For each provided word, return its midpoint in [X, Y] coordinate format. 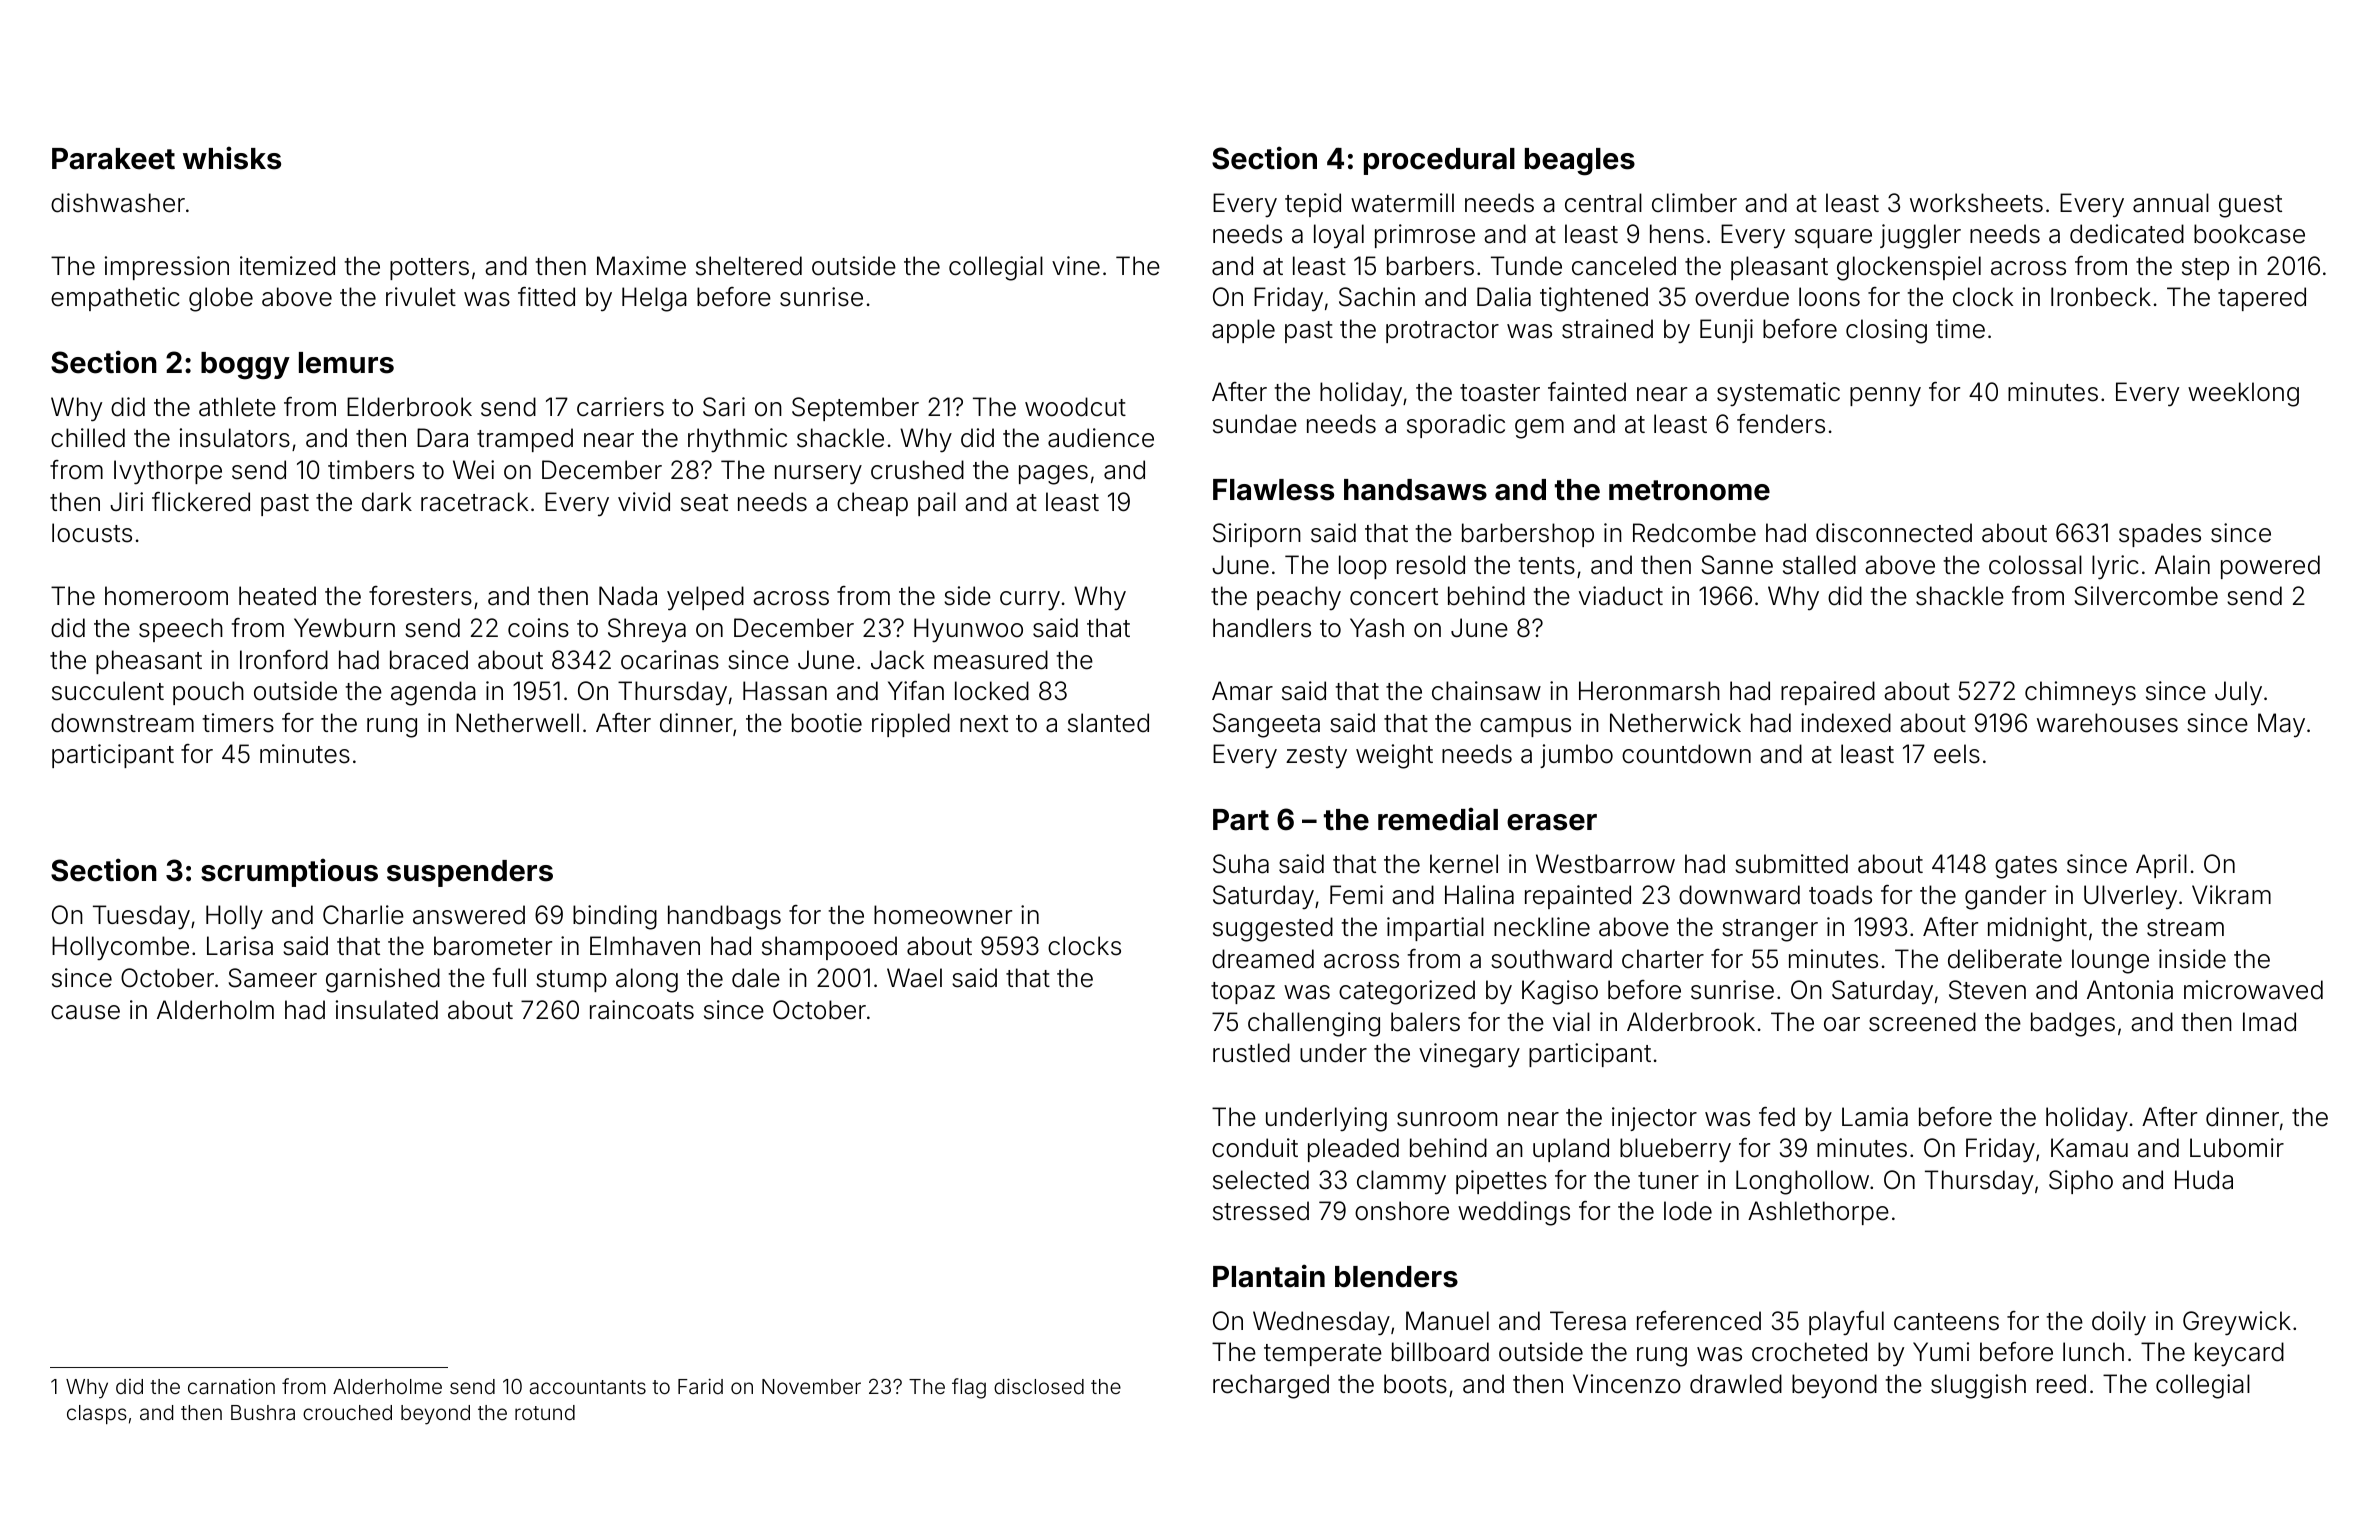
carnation [231, 1386]
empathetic [115, 299]
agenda [433, 693]
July [2238, 693]
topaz [1243, 993]
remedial [1438, 819]
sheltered [749, 266]
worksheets [1976, 203]
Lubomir [2237, 1148]
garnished [383, 980]
